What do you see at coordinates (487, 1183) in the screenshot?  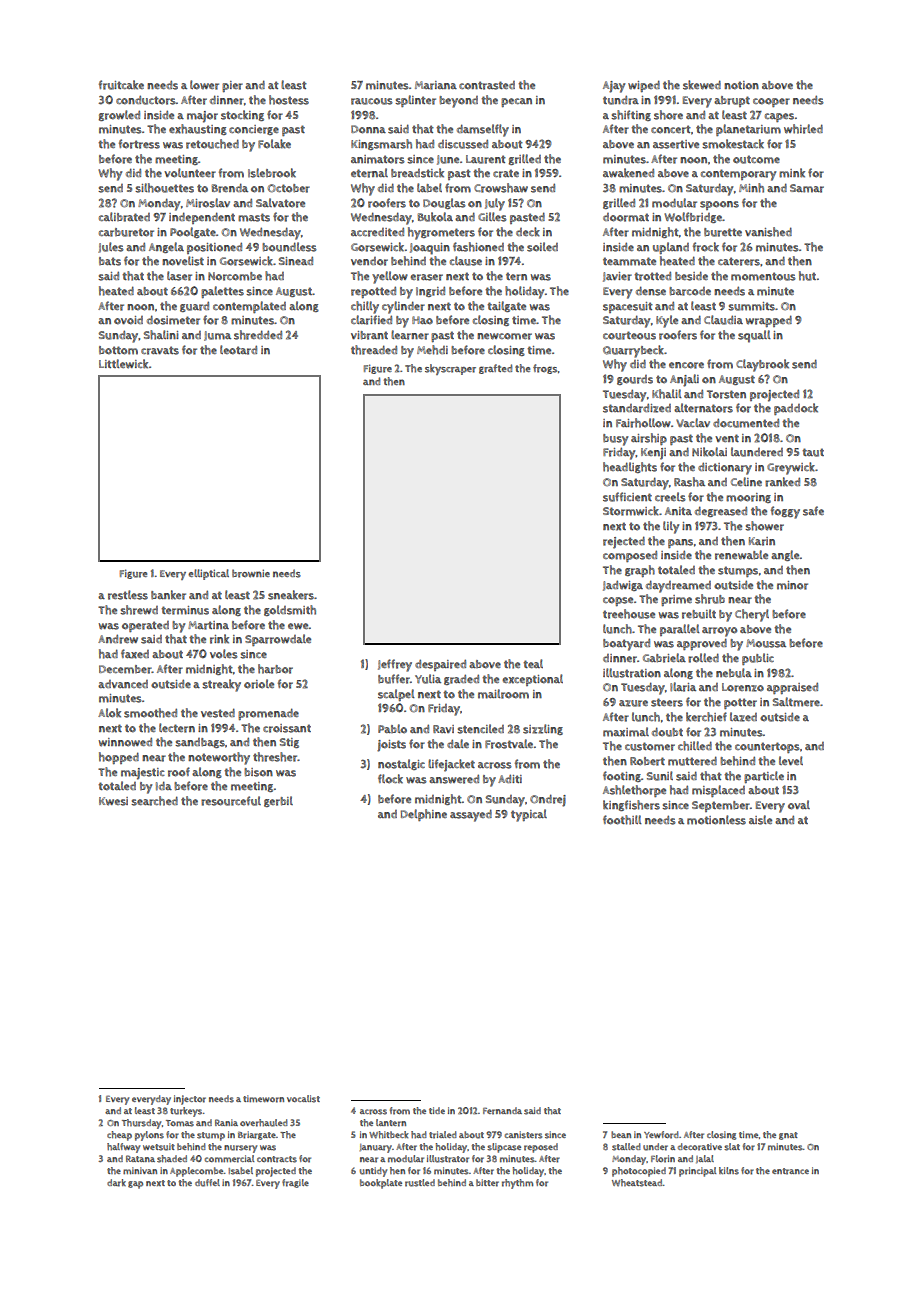 I see `bitter` at bounding box center [487, 1183].
